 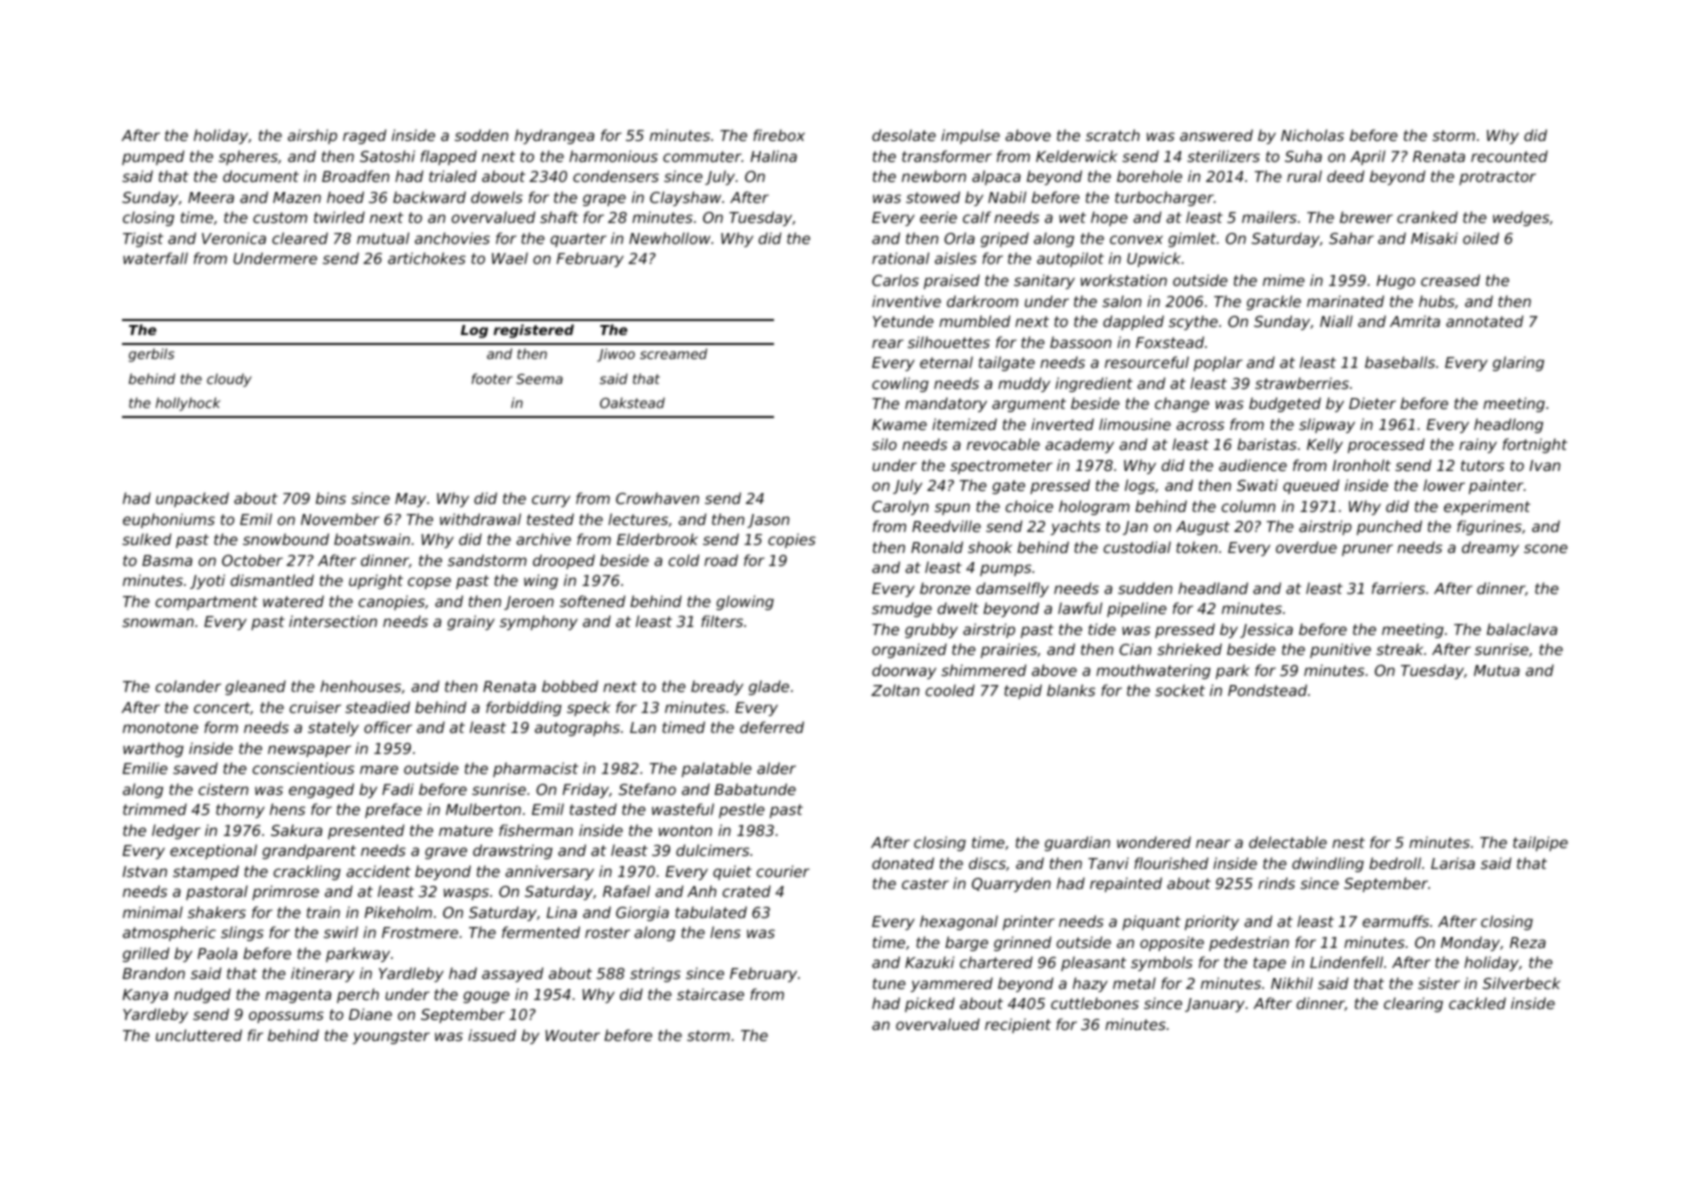 What do you see at coordinates (946, 404) in the document?
I see `mandatory` at bounding box center [946, 404].
